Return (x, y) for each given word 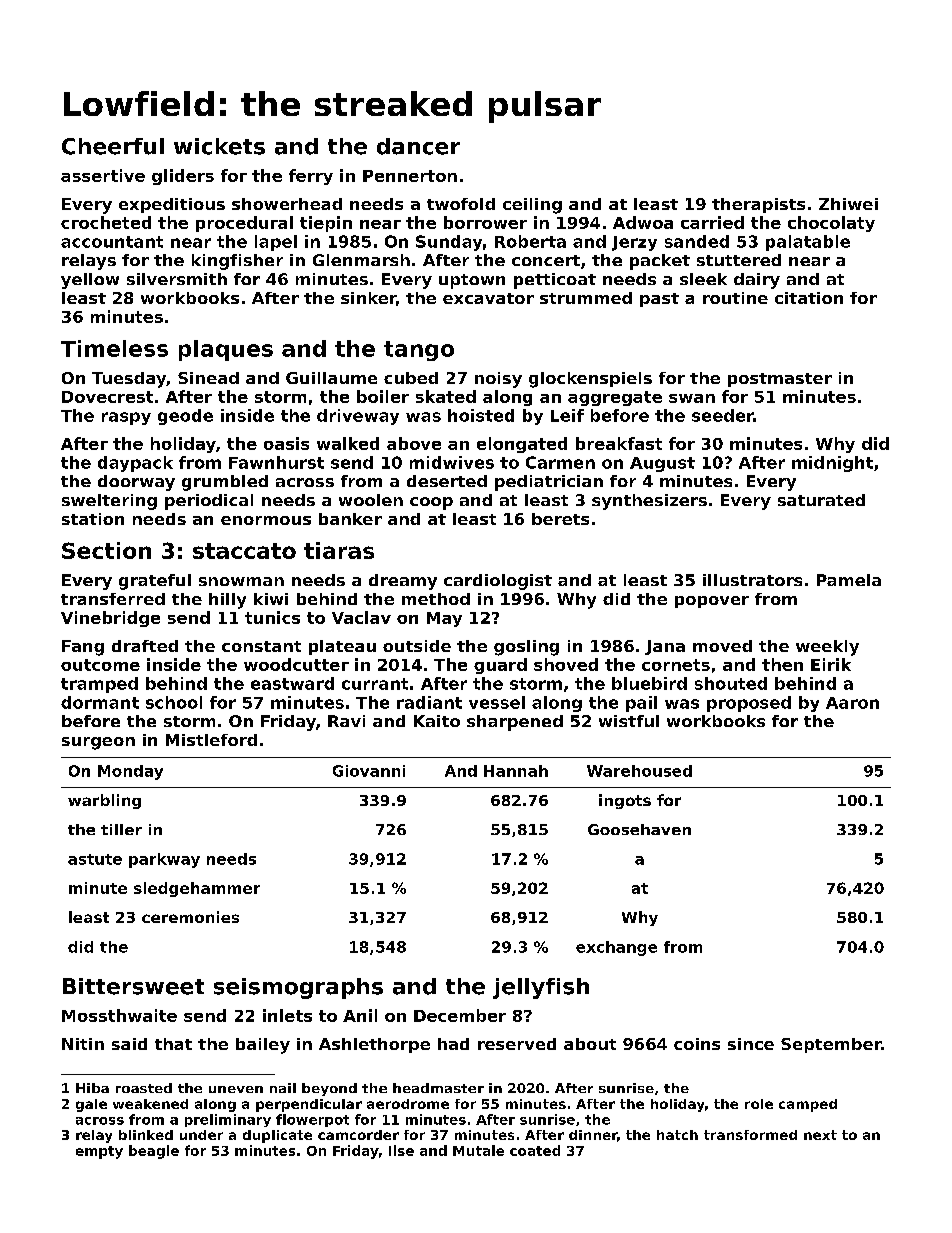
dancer (418, 146)
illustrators (752, 580)
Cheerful (113, 146)
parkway (164, 860)
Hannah (516, 771)
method (436, 599)
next (820, 1135)
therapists (758, 205)
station (93, 519)
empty (99, 1152)
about (590, 1044)
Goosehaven (639, 829)
